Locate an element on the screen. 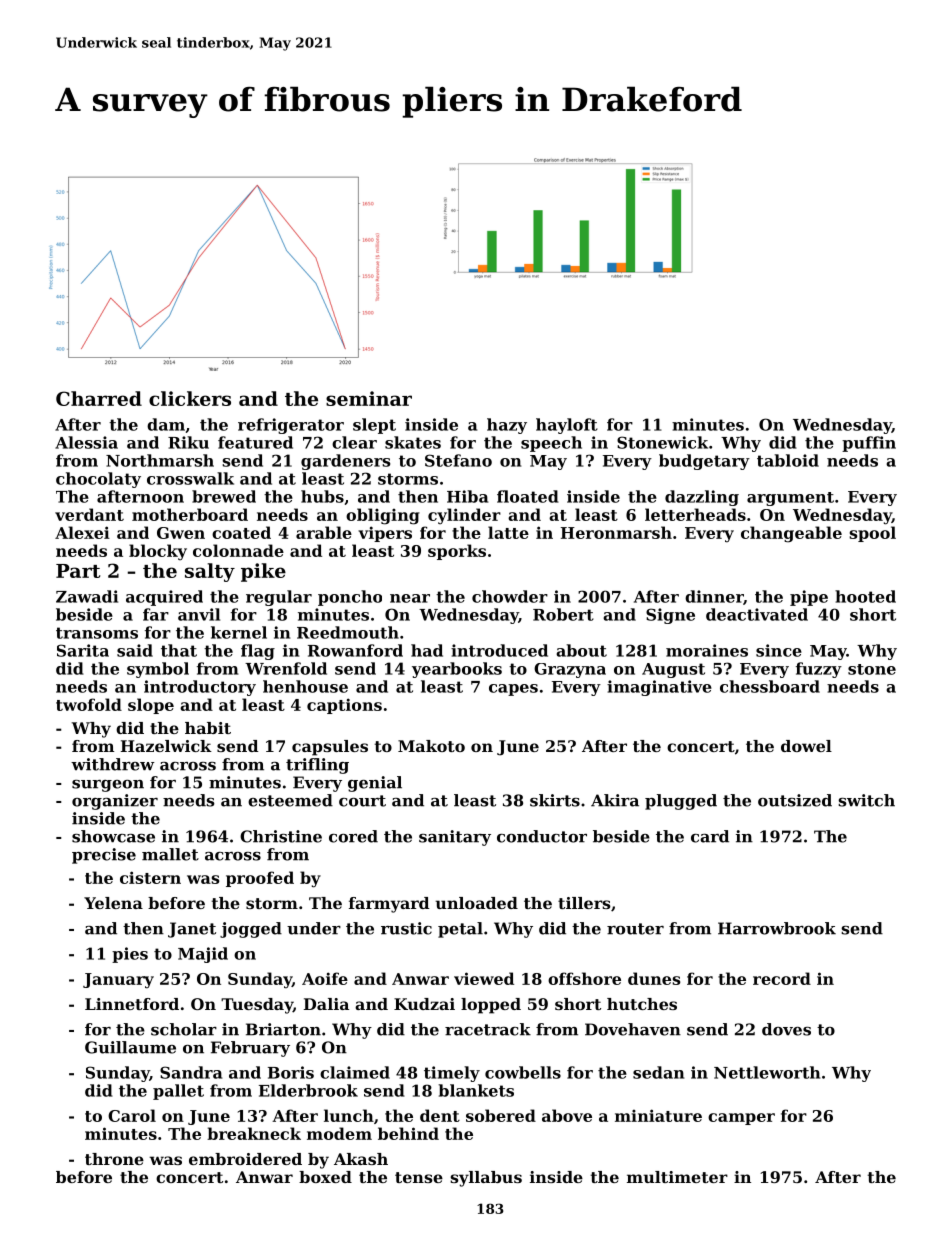  seminar is located at coordinates (369, 398).
